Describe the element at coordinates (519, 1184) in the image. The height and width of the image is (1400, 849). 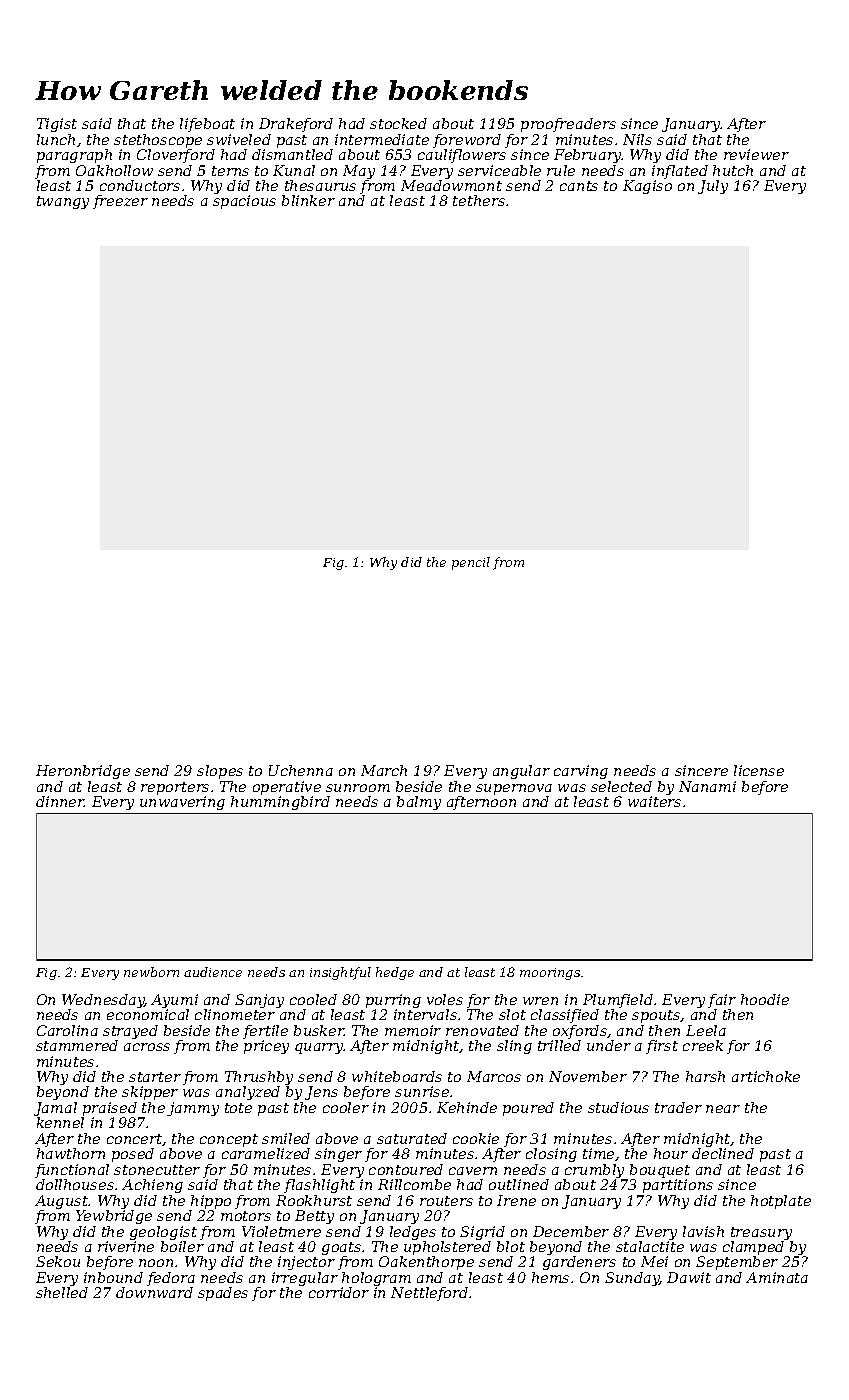
I see `outlined` at that location.
